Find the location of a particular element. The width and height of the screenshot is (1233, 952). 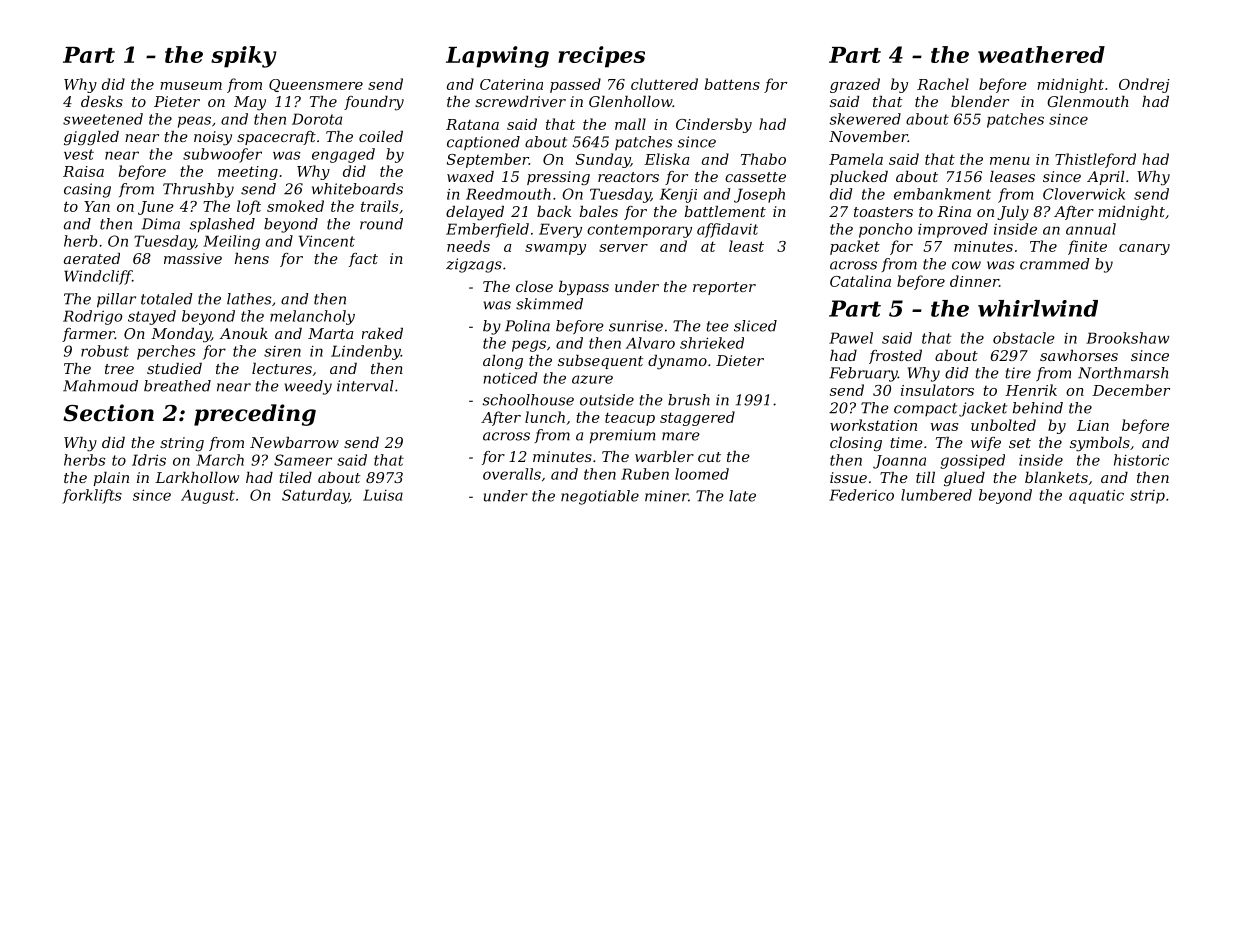

recipes is located at coordinates (601, 57).
